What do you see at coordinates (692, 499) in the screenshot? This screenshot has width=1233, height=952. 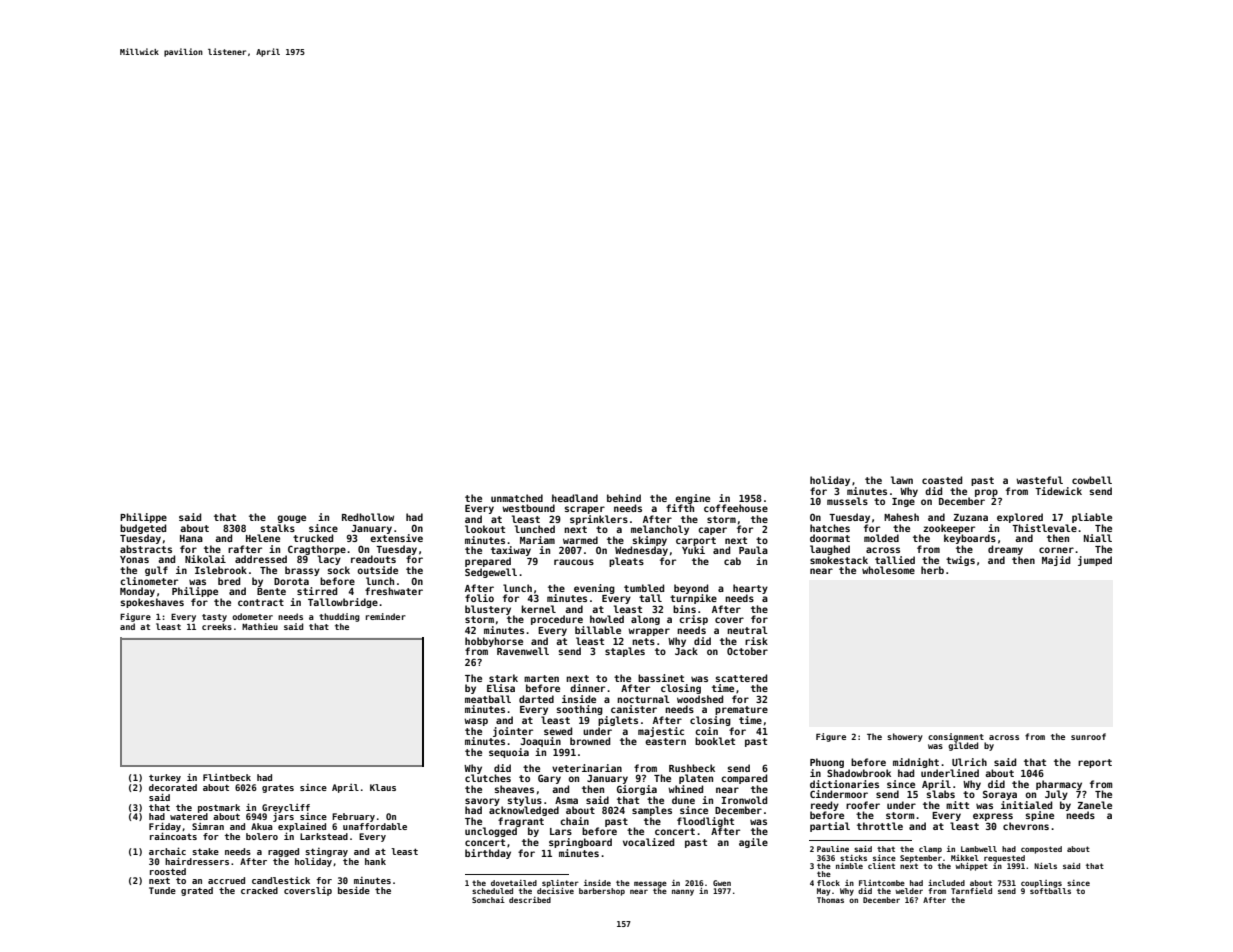 I see `engine` at bounding box center [692, 499].
